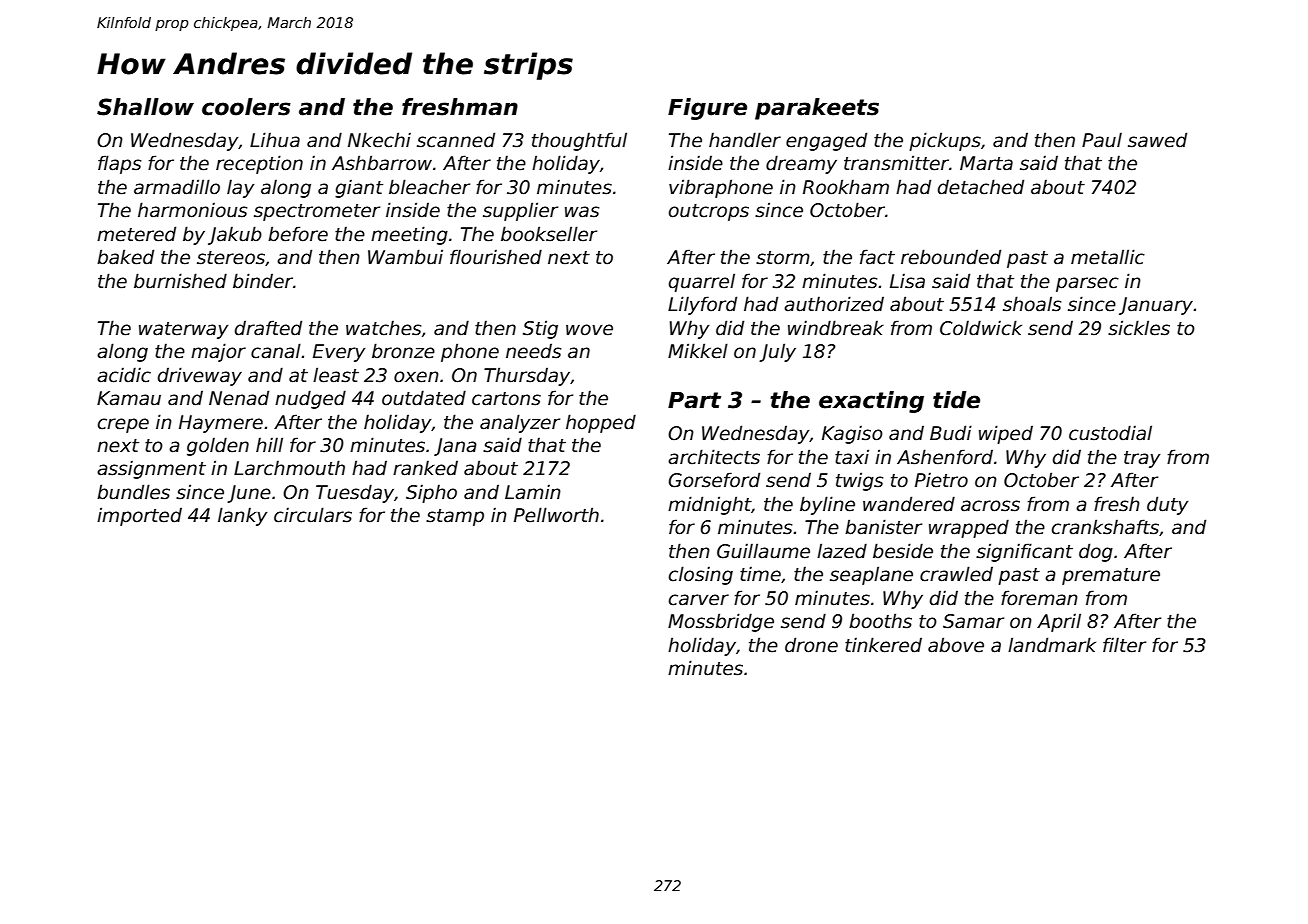 Image resolution: width=1308 pixels, height=924 pixels. What do you see at coordinates (721, 622) in the image?
I see `Mossbridge` at bounding box center [721, 622].
